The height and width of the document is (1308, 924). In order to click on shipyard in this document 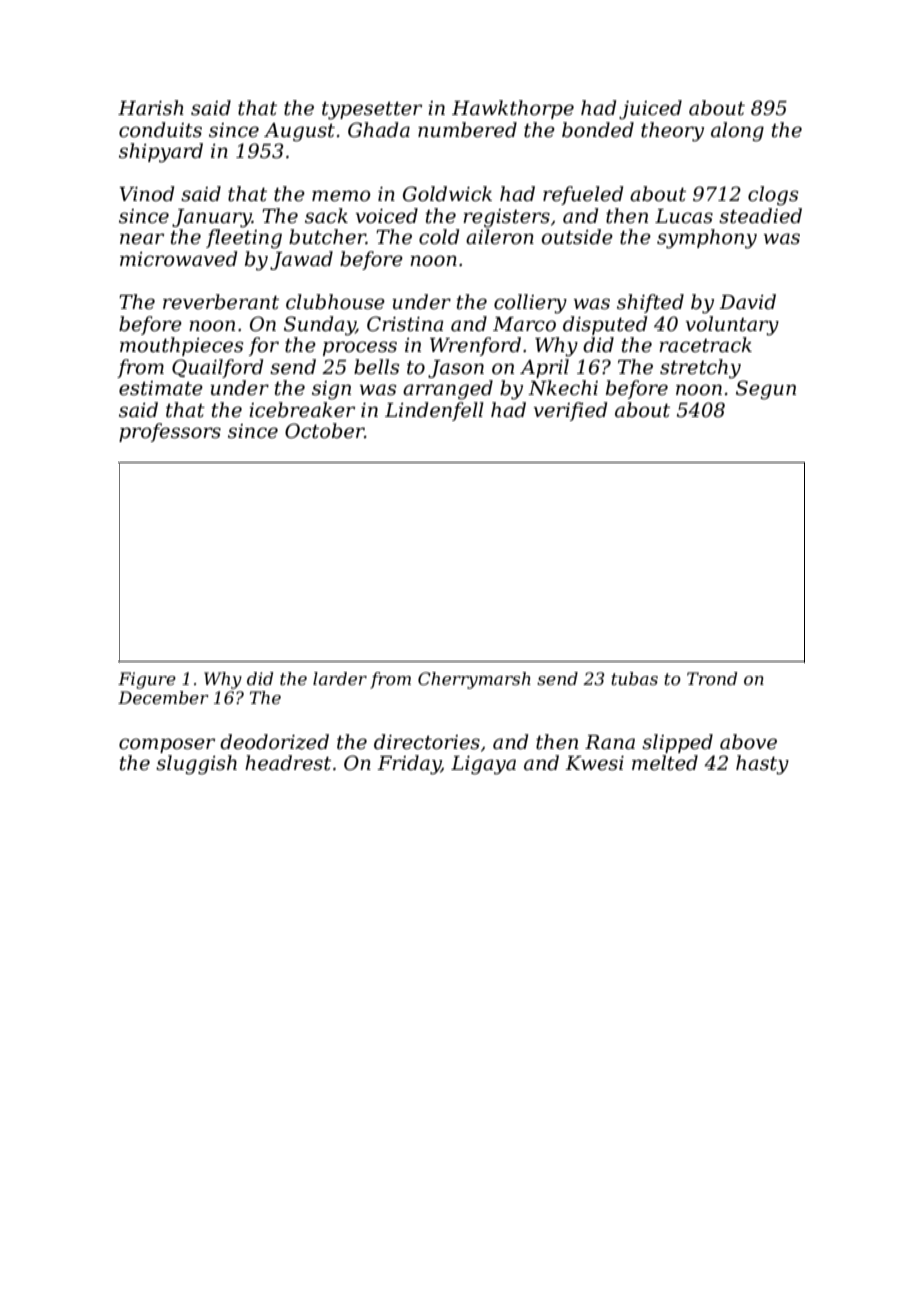, I will do `click(161, 153)`.
